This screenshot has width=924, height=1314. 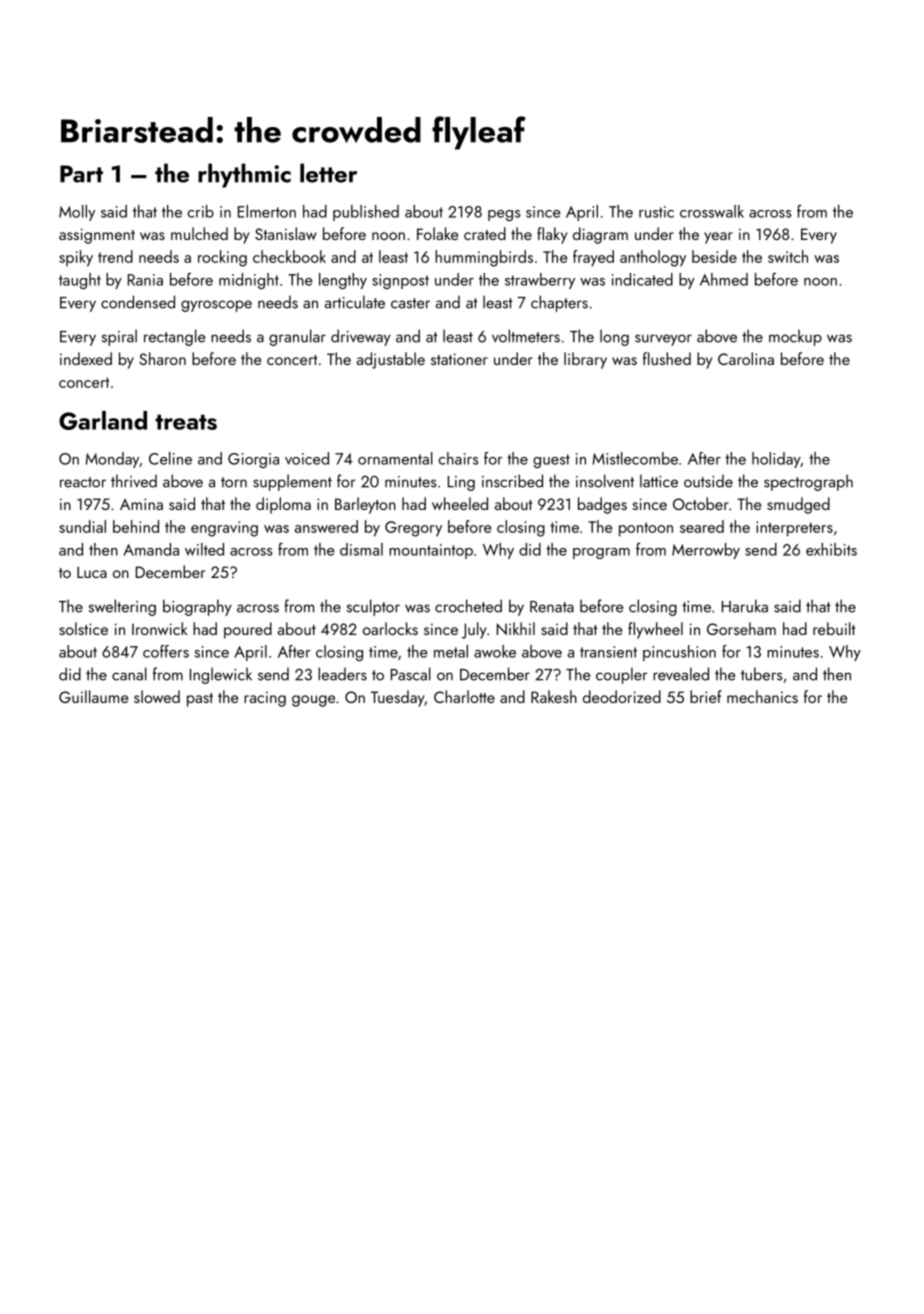 I want to click on tubers, so click(x=761, y=674).
